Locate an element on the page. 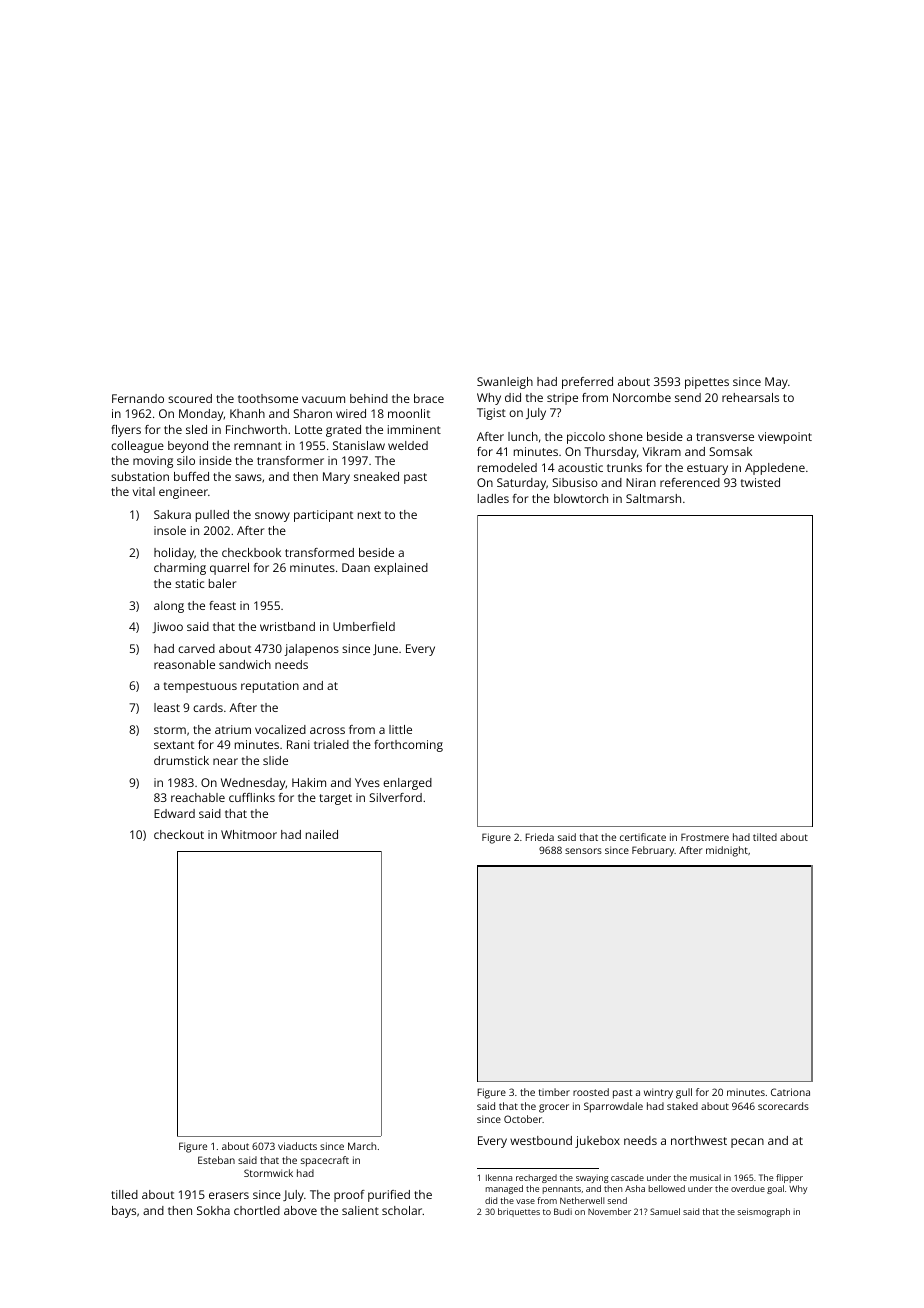 Image resolution: width=924 pixels, height=1308 pixels. tilted is located at coordinates (765, 837).
